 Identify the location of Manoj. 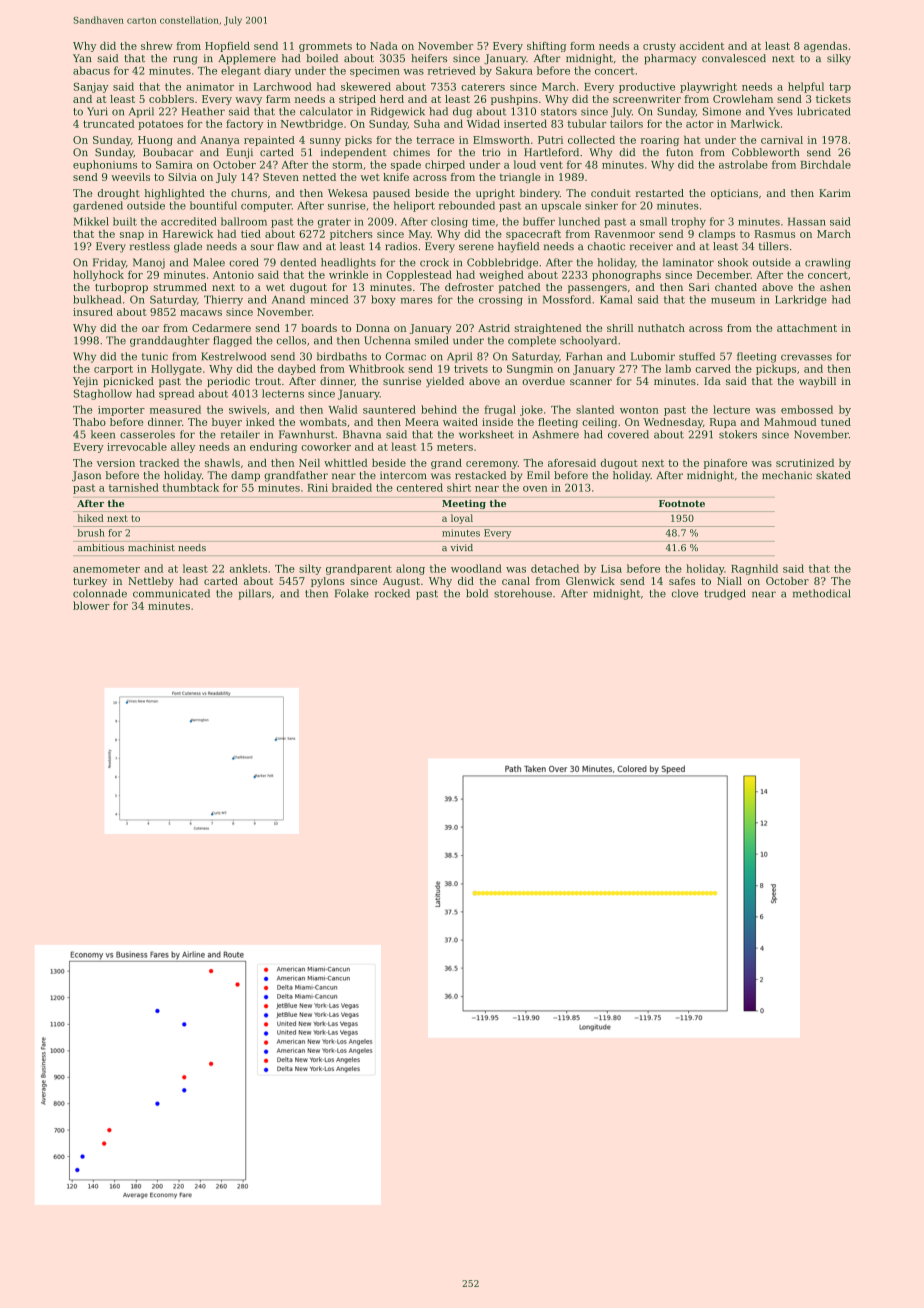
(149, 263).
